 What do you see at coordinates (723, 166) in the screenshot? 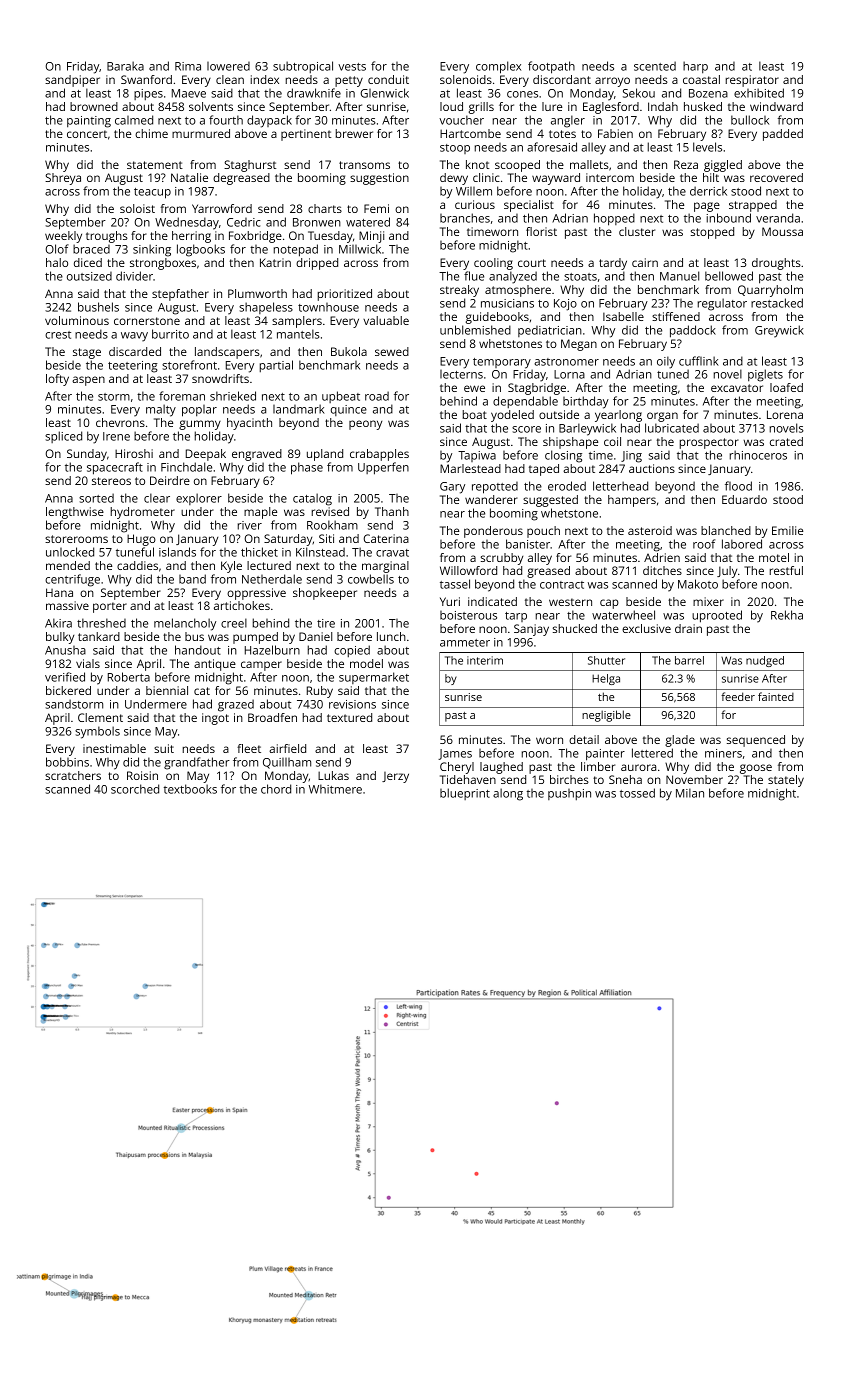
I see `giggled` at bounding box center [723, 166].
